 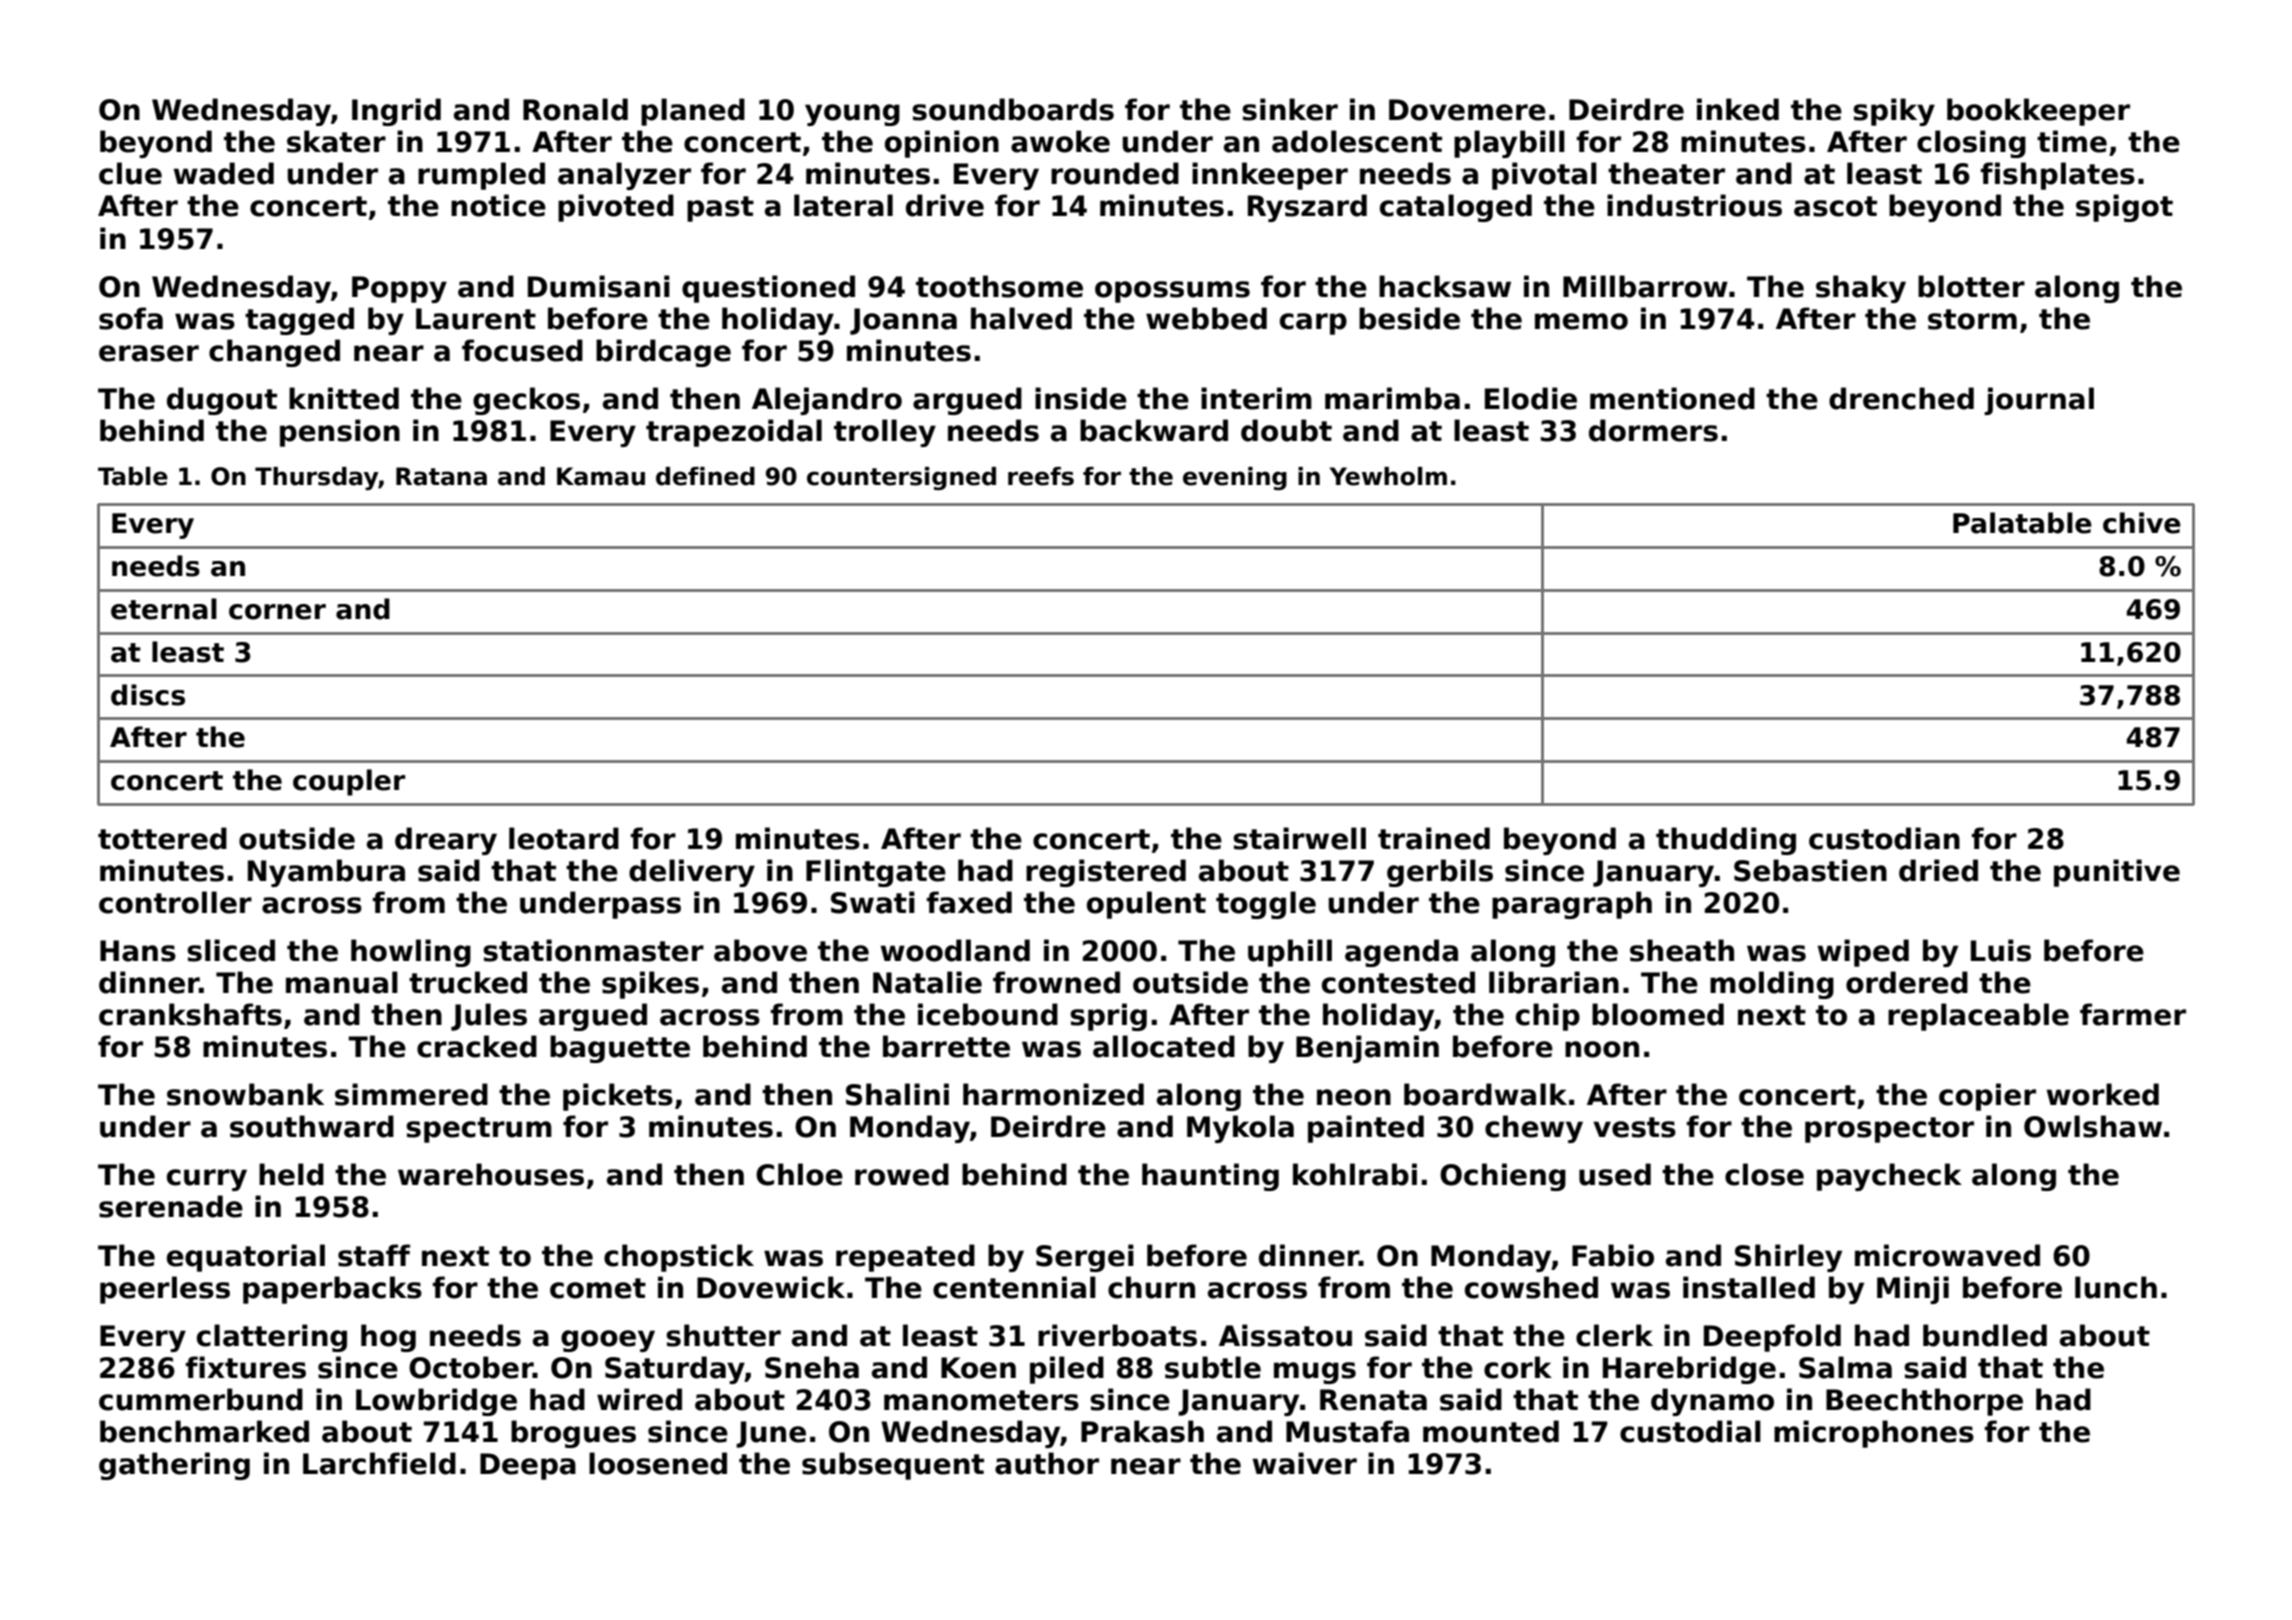 What do you see at coordinates (441, 476) in the screenshot?
I see `Ratana` at bounding box center [441, 476].
